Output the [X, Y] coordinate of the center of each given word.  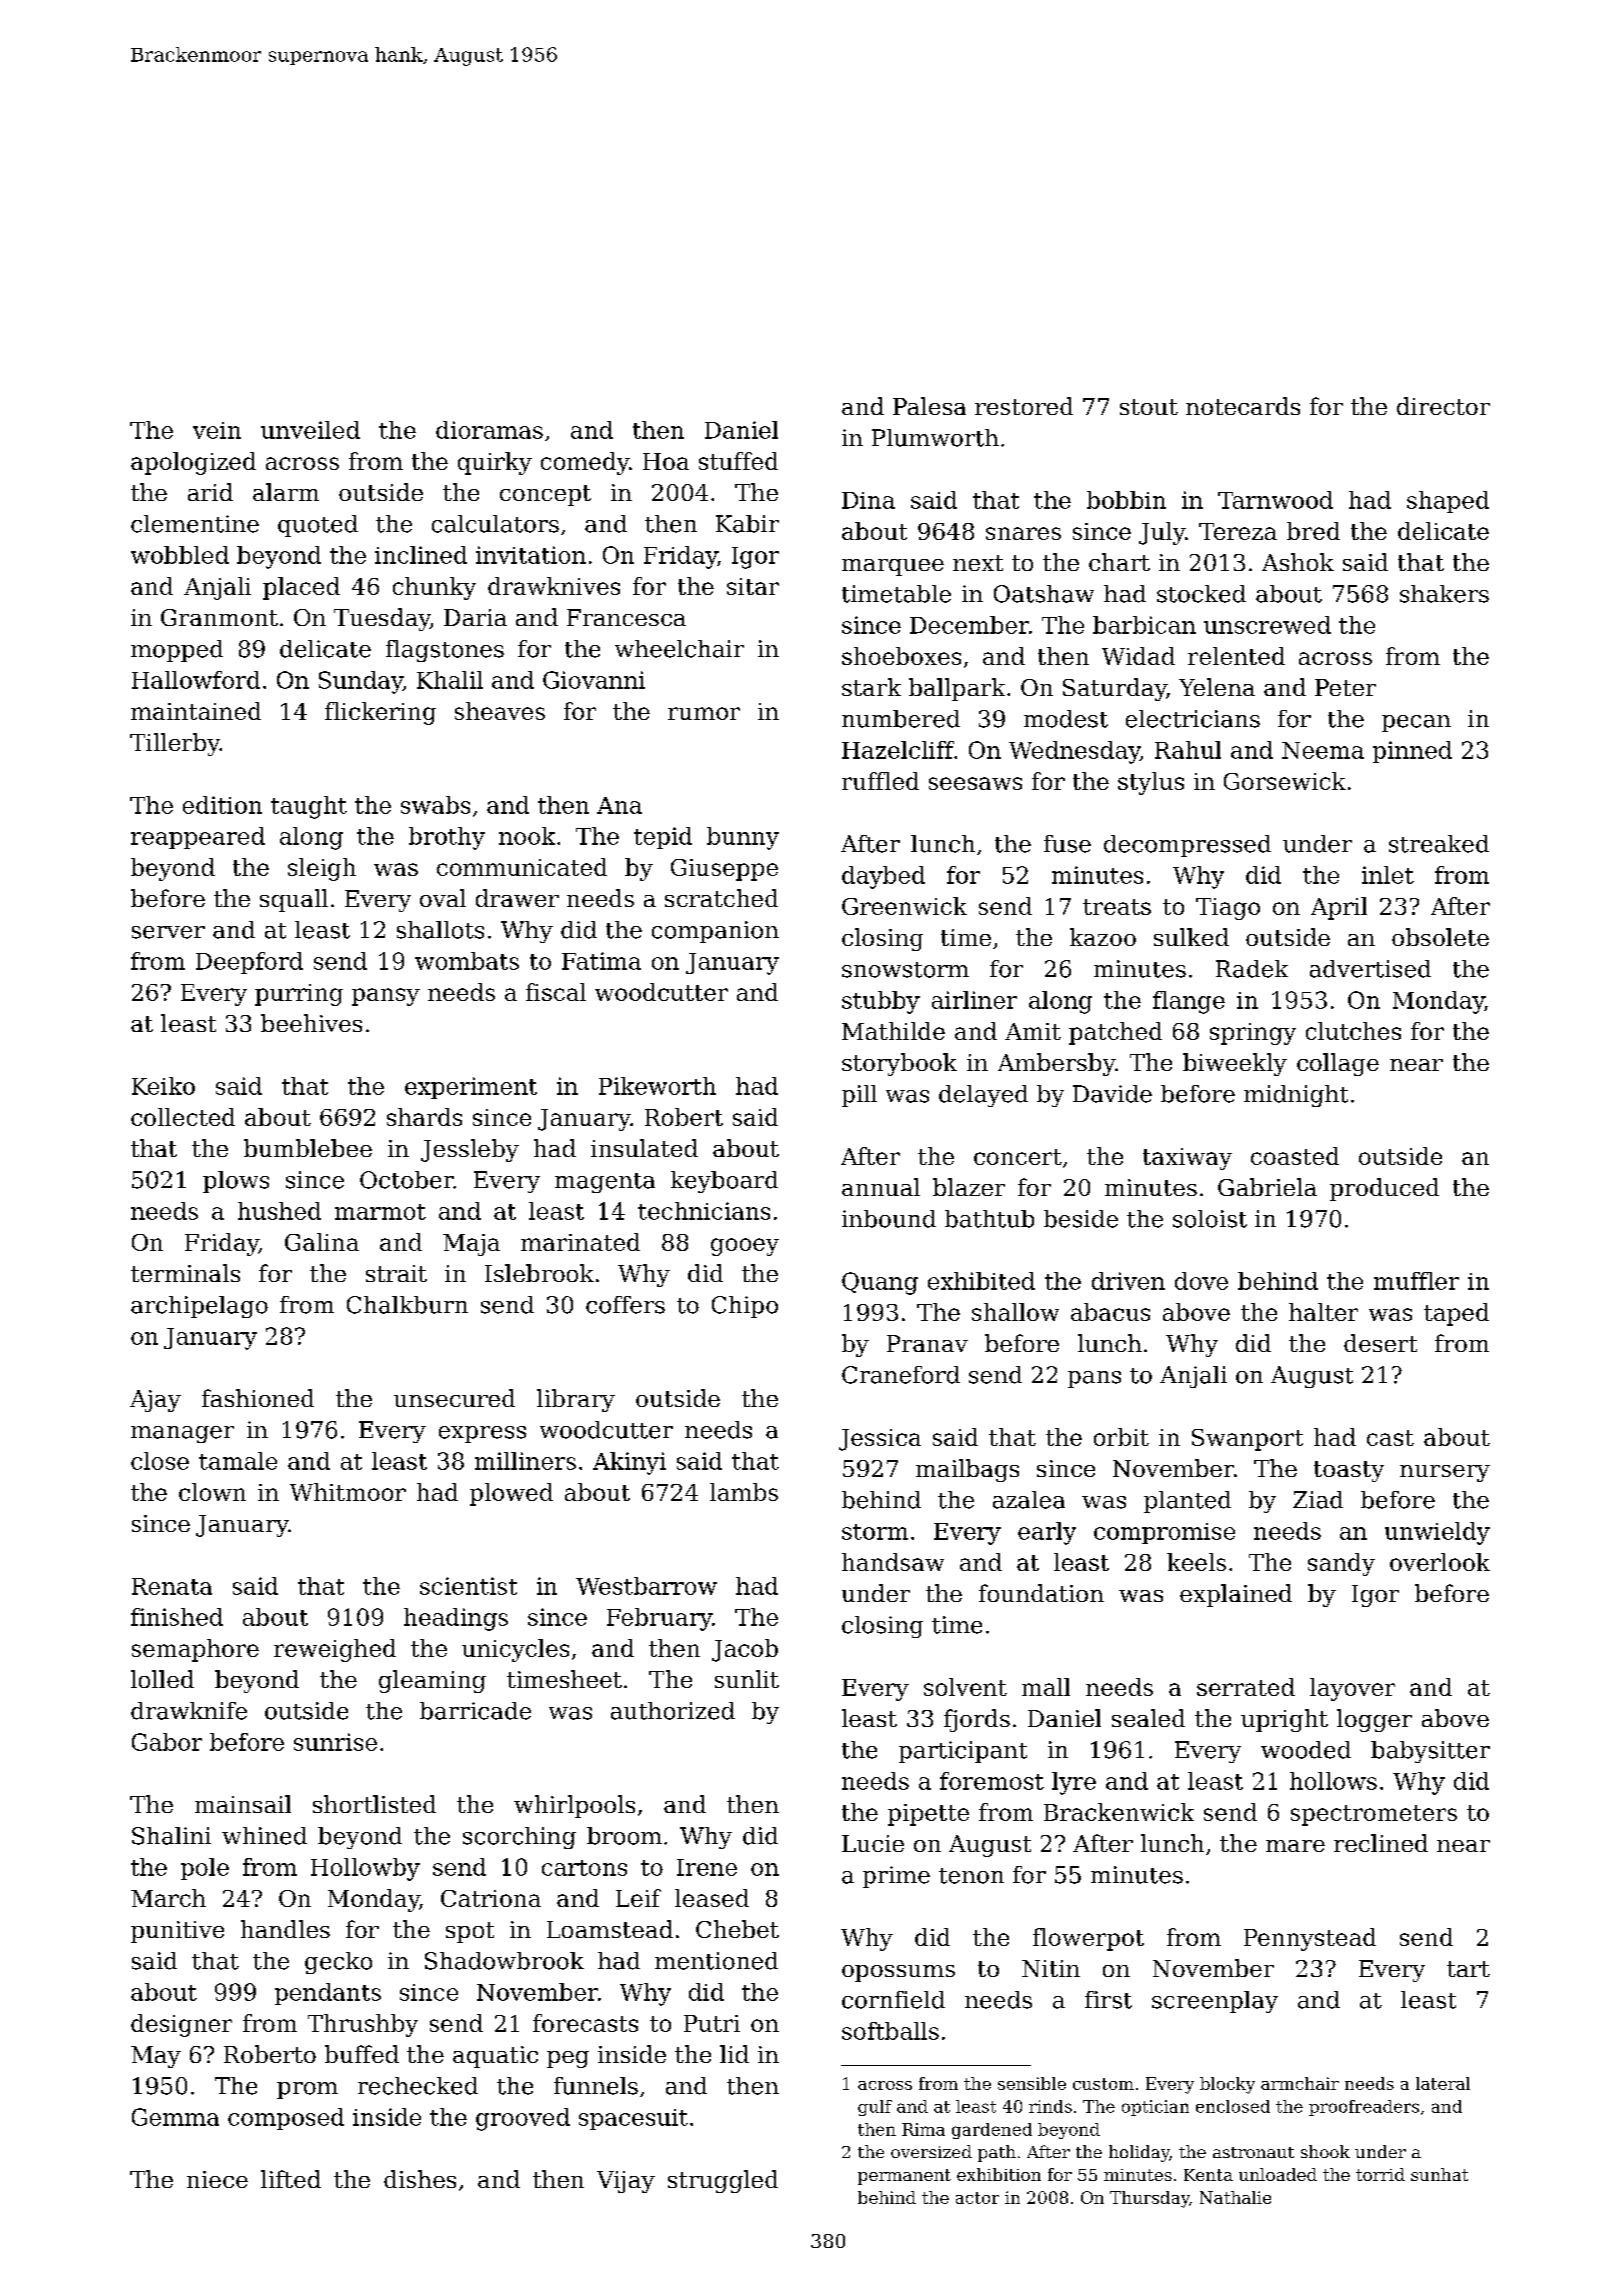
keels [1196, 1562]
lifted [291, 2179]
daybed [883, 877]
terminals [185, 1273]
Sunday [361, 682]
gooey [745, 1247]
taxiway [1187, 1159]
